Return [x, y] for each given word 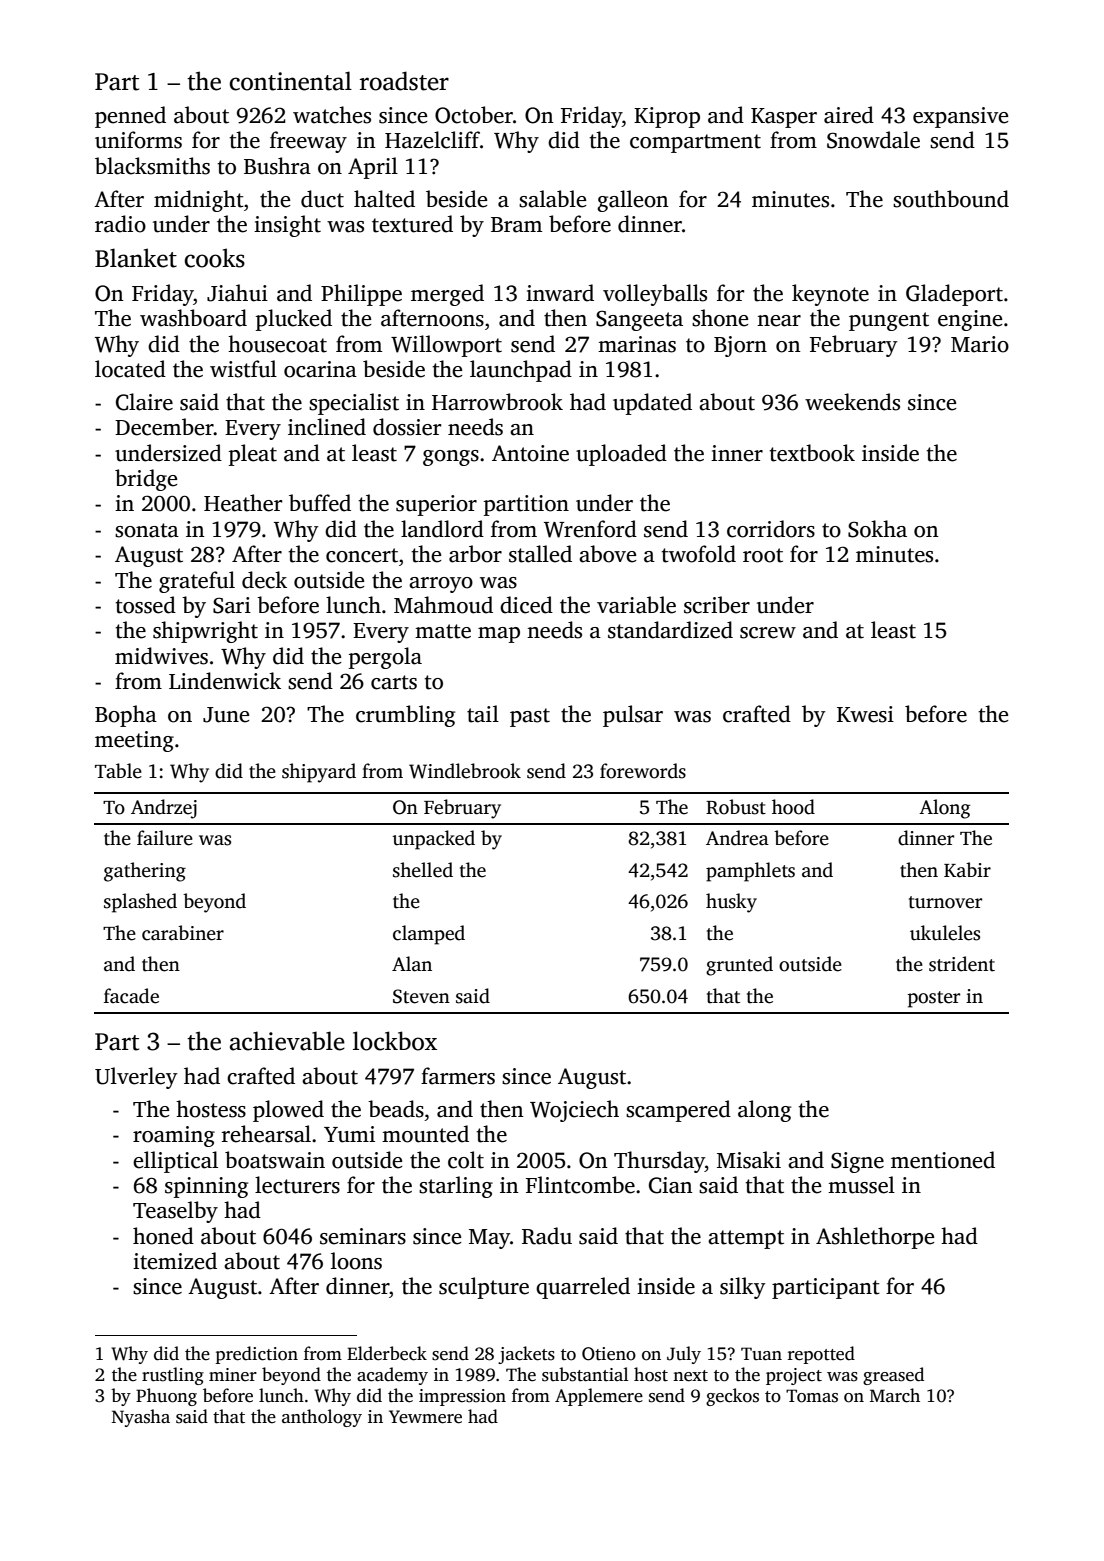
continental [291, 81]
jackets [526, 1355]
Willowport [446, 346]
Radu [547, 1236]
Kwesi [865, 714]
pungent [889, 321]
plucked [294, 320]
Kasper [784, 118]
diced [526, 605]
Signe [857, 1162]
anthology [322, 1418]
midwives [161, 656]
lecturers [297, 1185]
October [474, 115]
